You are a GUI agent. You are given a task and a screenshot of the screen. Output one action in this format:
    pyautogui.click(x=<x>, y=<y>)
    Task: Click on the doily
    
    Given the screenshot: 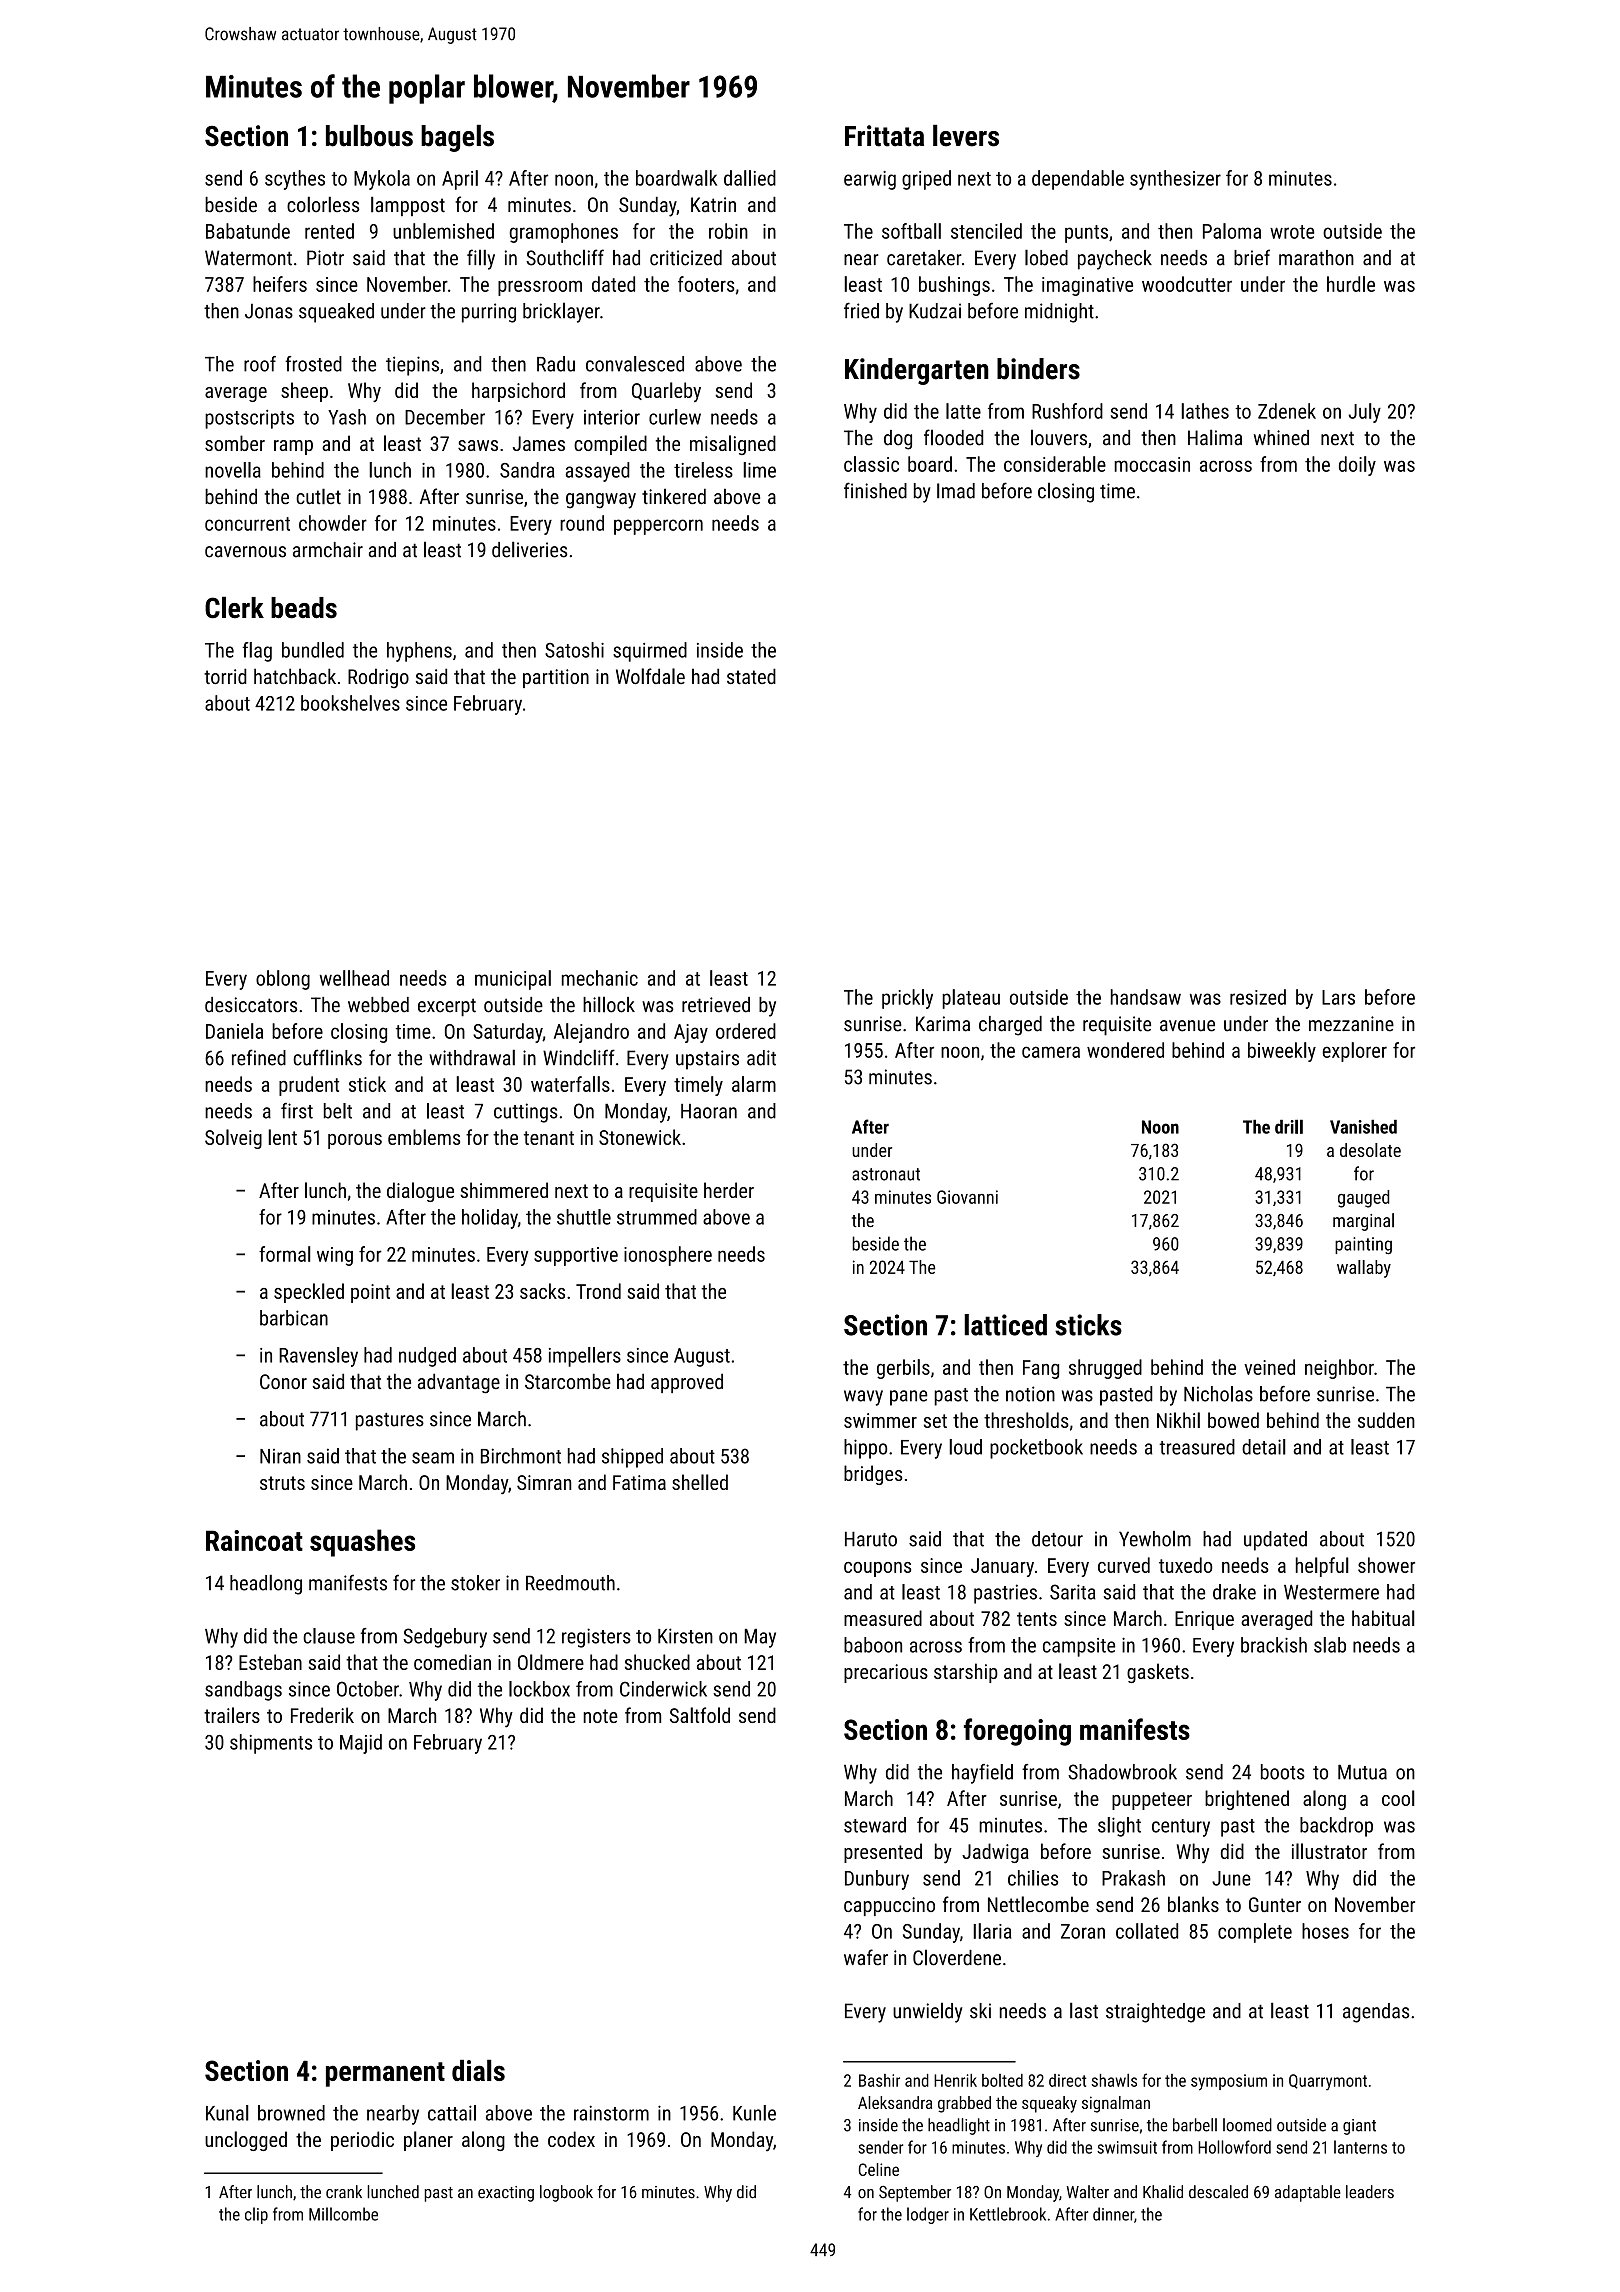 What is the action you would take?
    pyautogui.click(x=1357, y=466)
